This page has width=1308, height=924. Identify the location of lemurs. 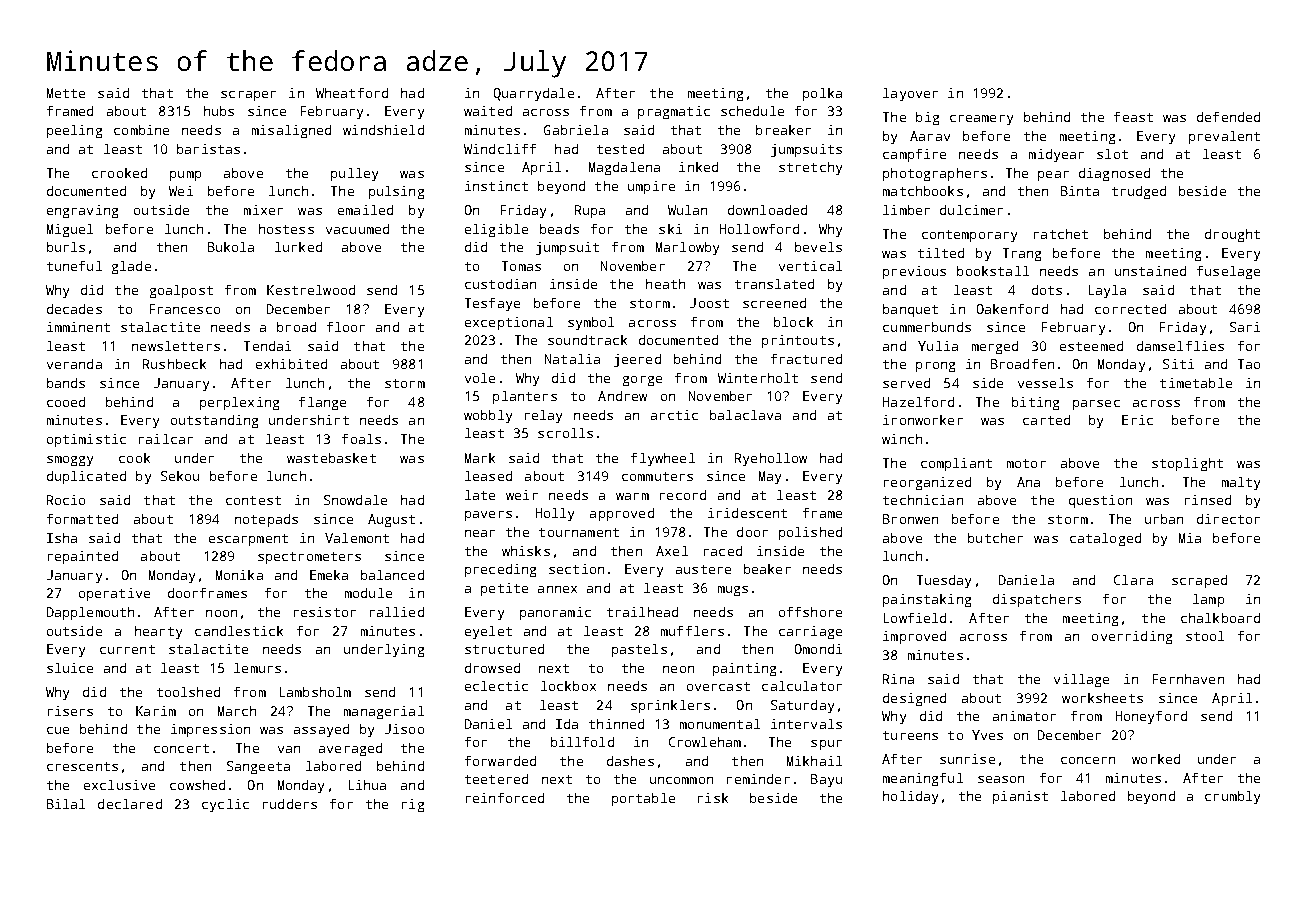
(257, 668).
